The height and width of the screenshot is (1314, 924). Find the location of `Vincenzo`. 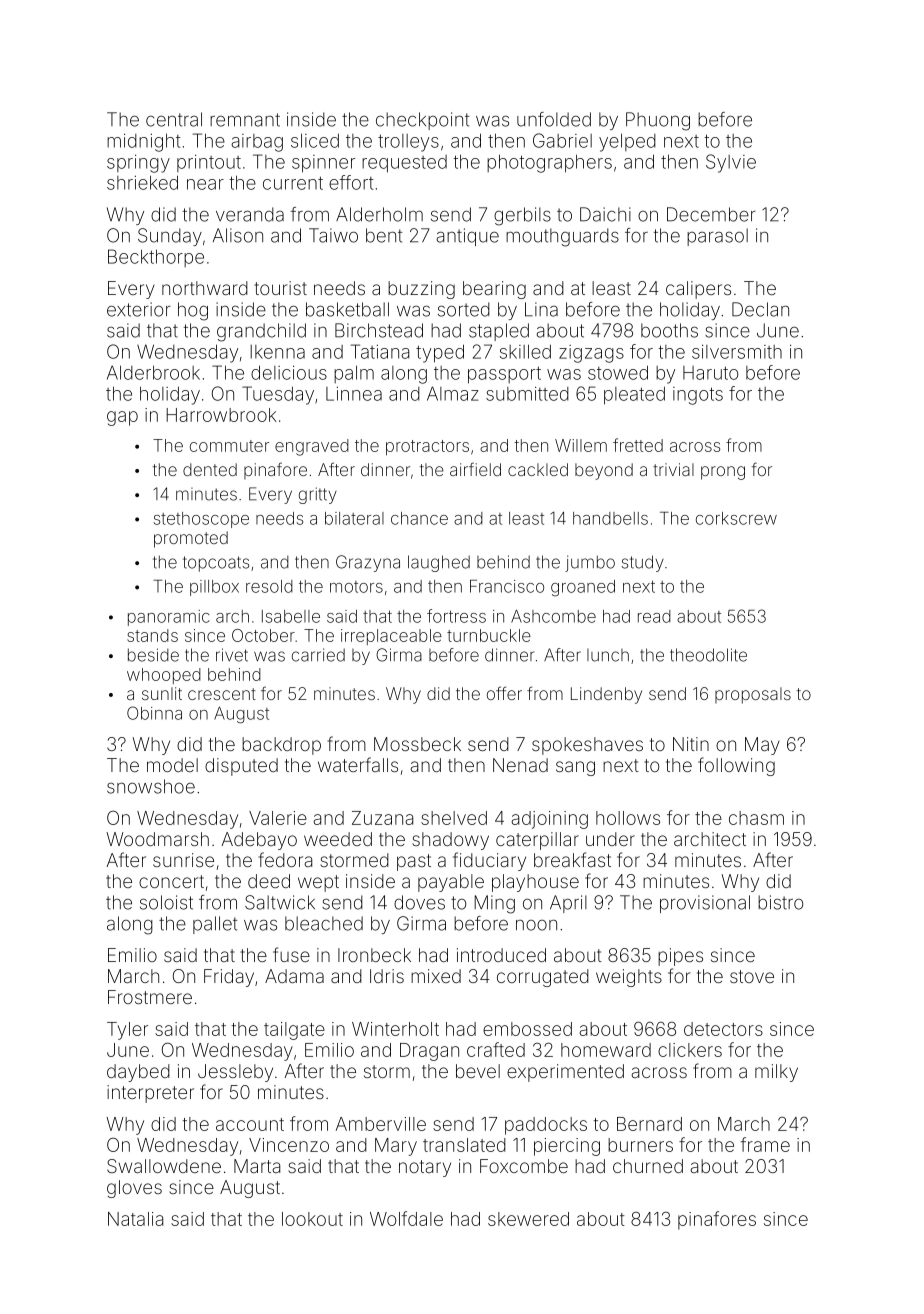

Vincenzo is located at coordinates (289, 1145).
